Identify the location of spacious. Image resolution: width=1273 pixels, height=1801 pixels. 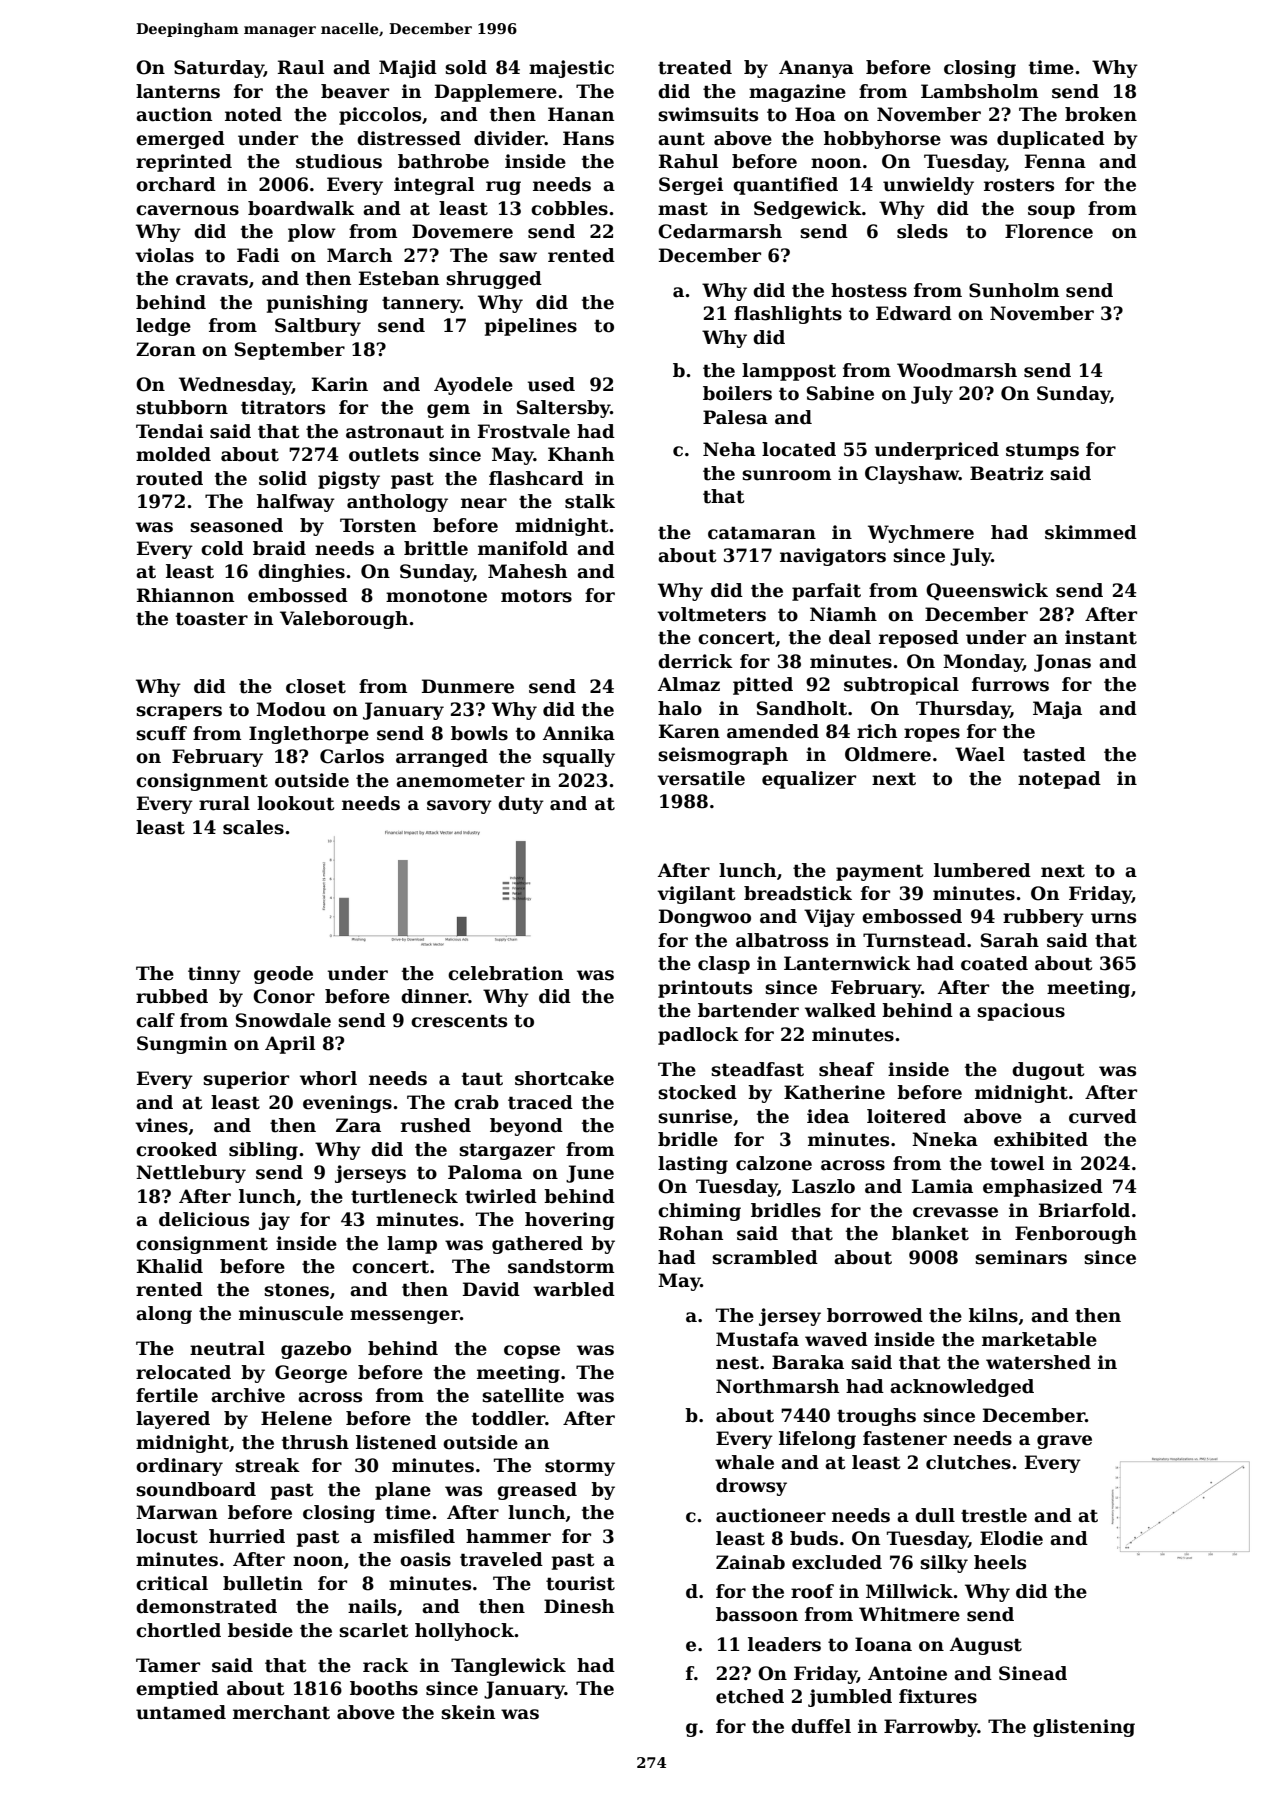
(1021, 1012).
